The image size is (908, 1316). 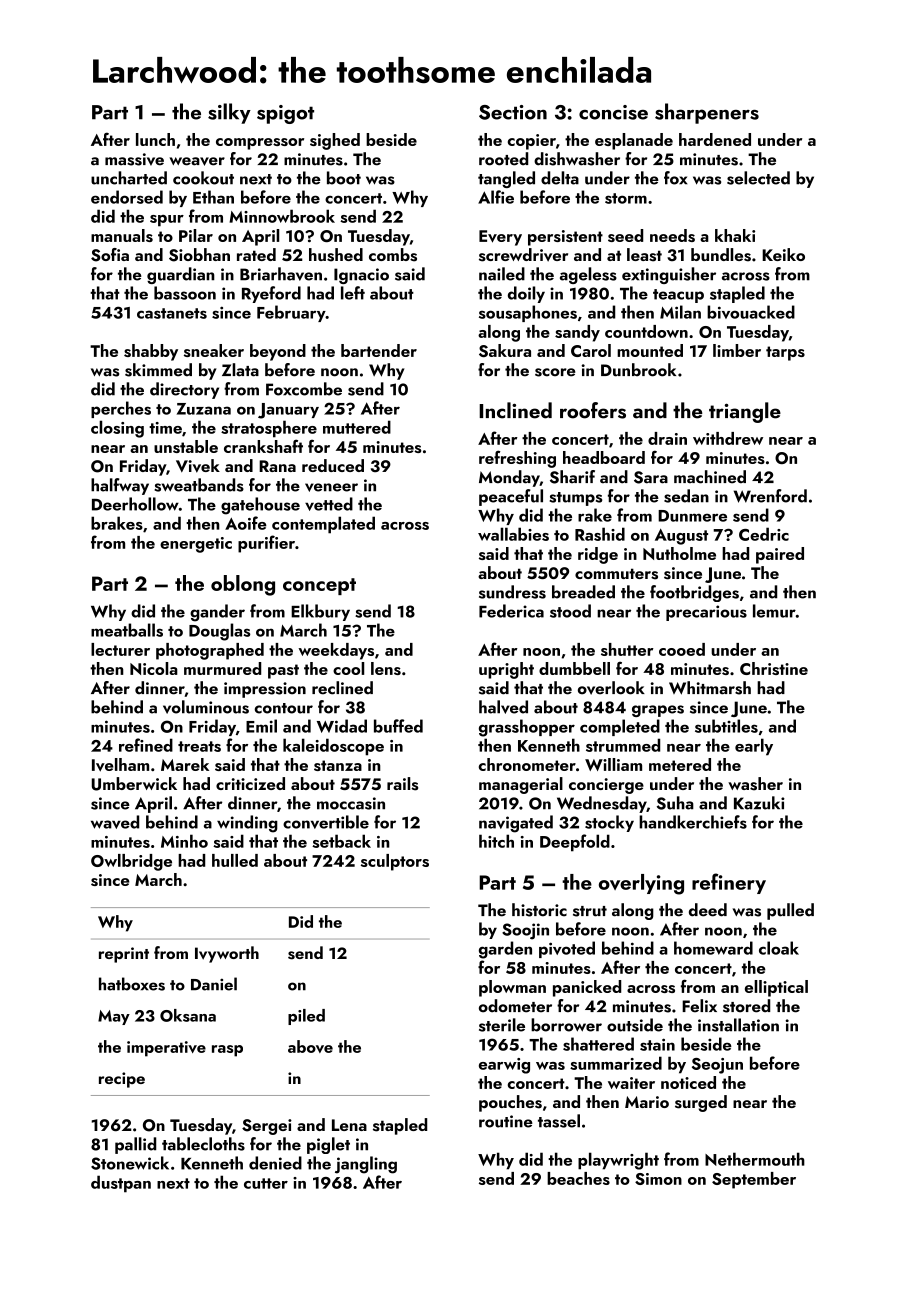 I want to click on Christine, so click(x=774, y=668).
